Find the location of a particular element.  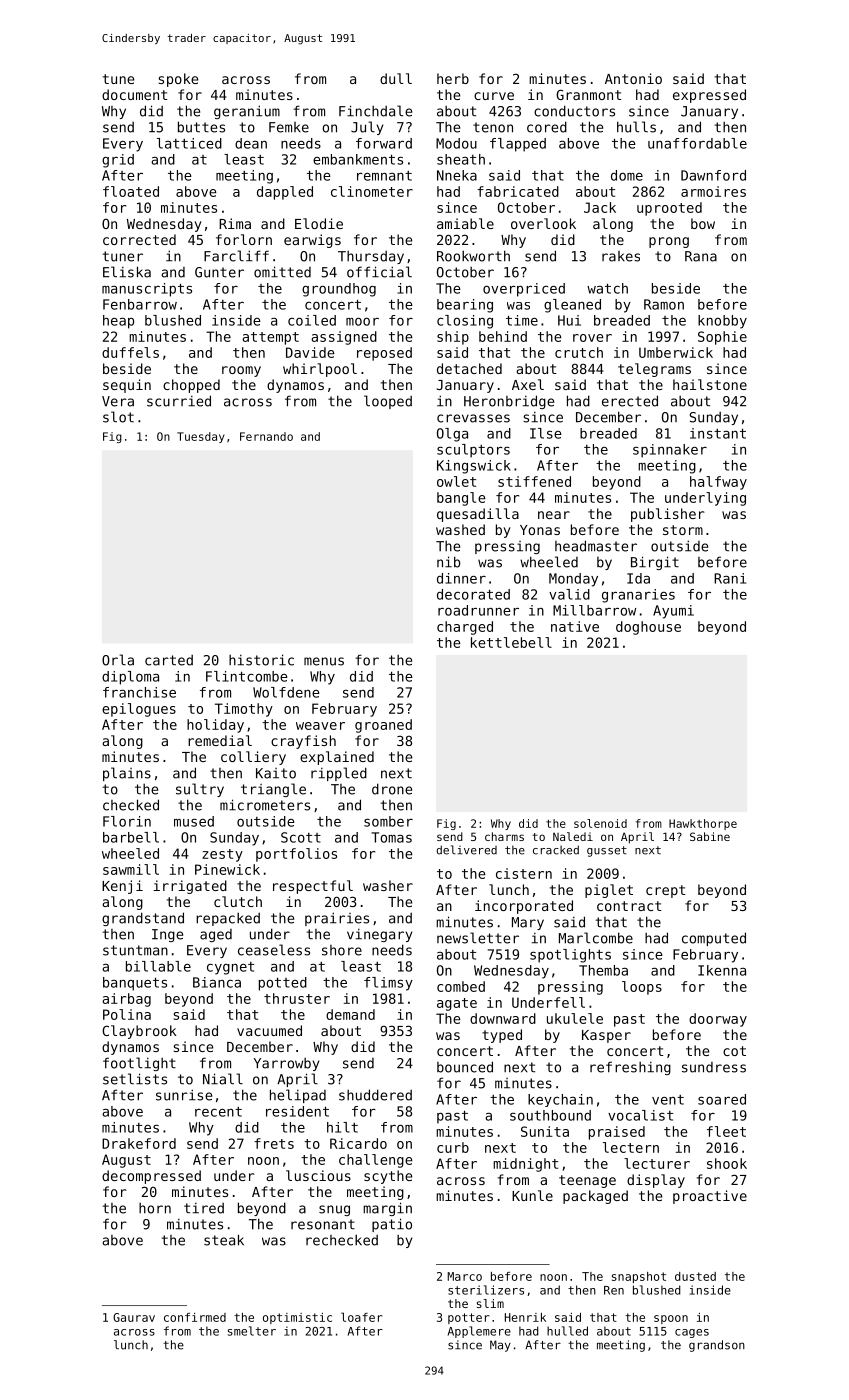

Hawkthorpe is located at coordinates (703, 824).
